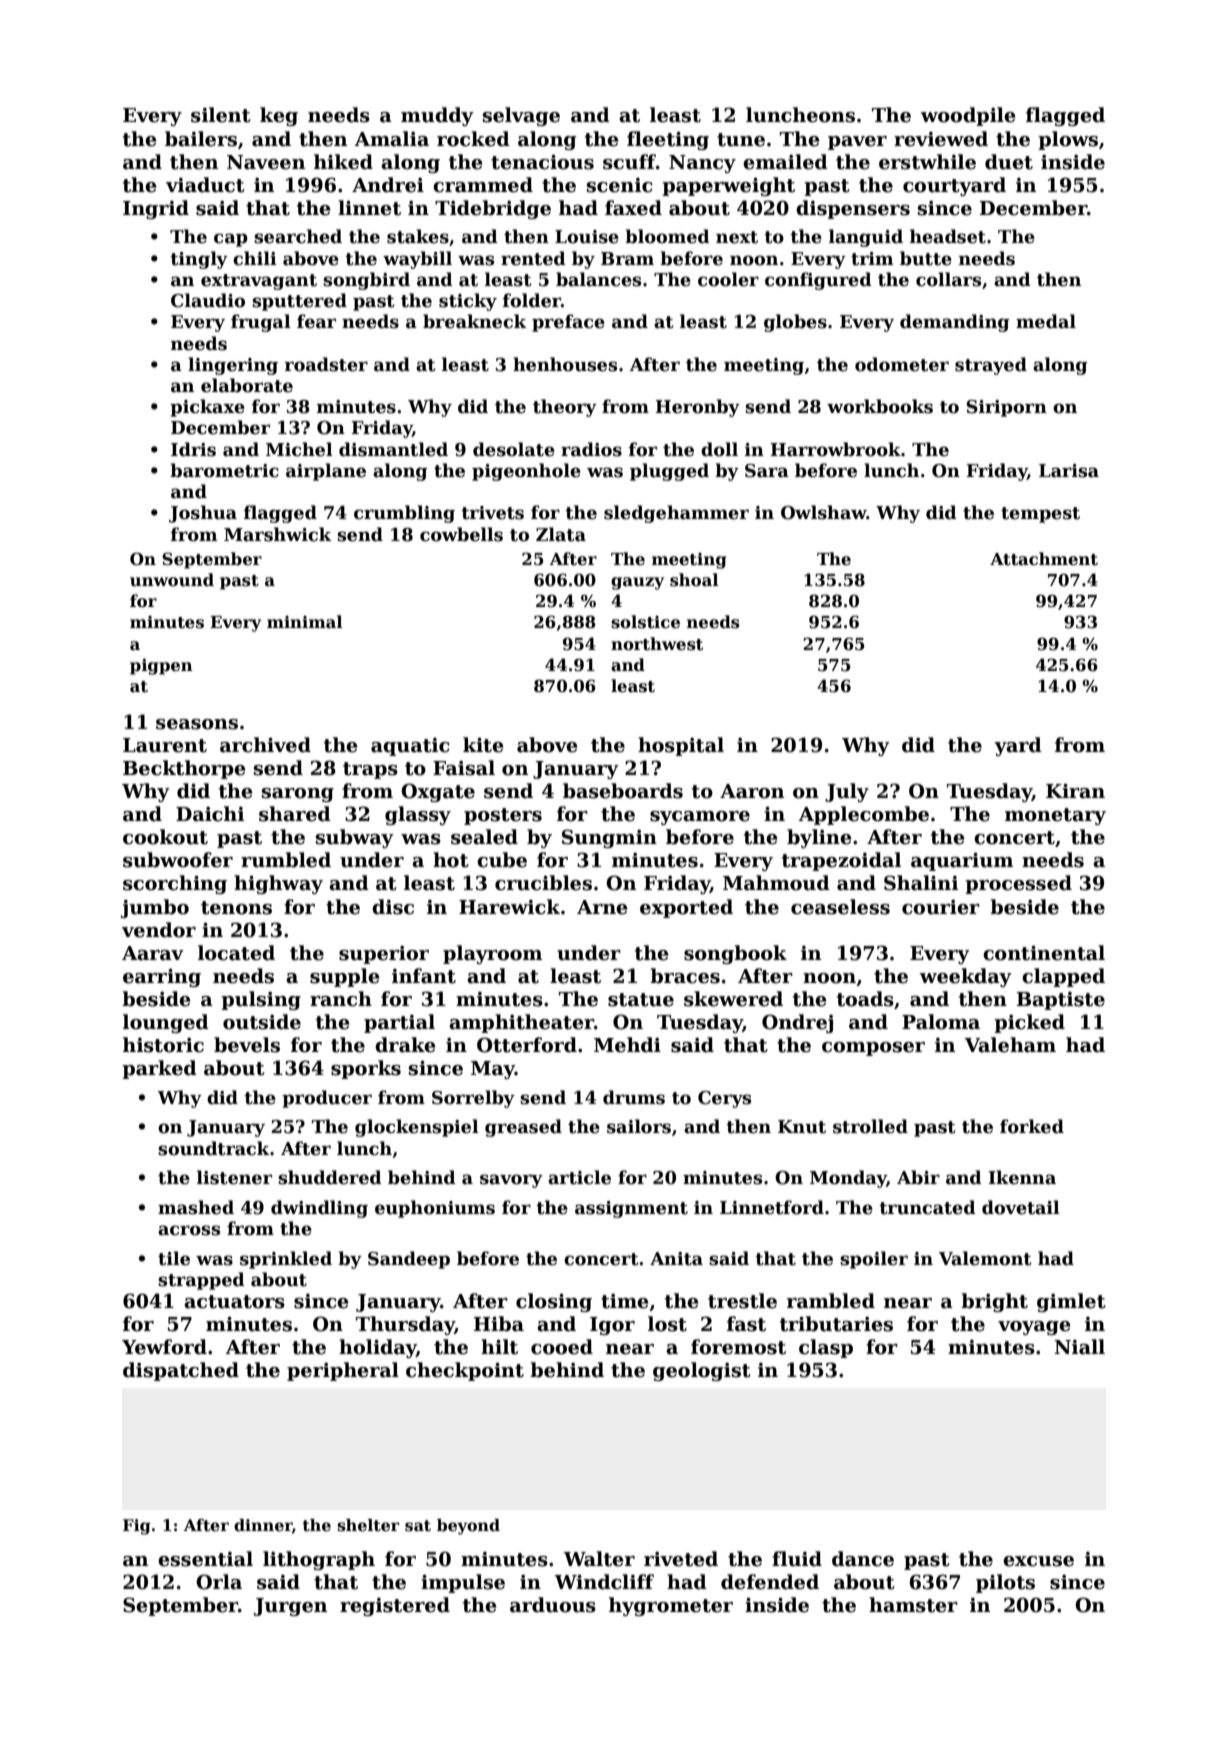 The width and height of the screenshot is (1228, 1737). What do you see at coordinates (913, 1605) in the screenshot?
I see `hamster` at bounding box center [913, 1605].
